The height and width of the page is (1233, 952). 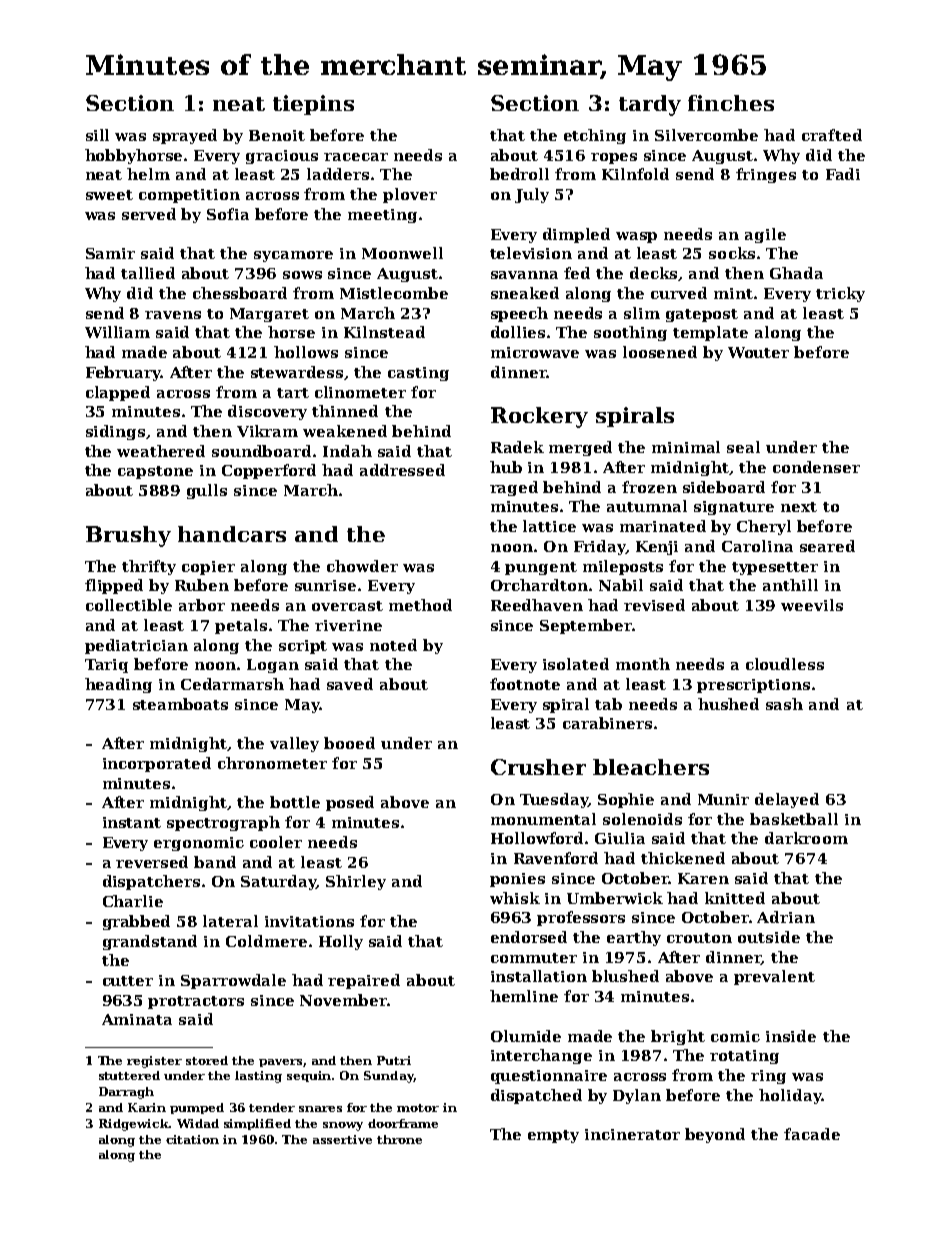 I want to click on sycamore, so click(x=293, y=256).
